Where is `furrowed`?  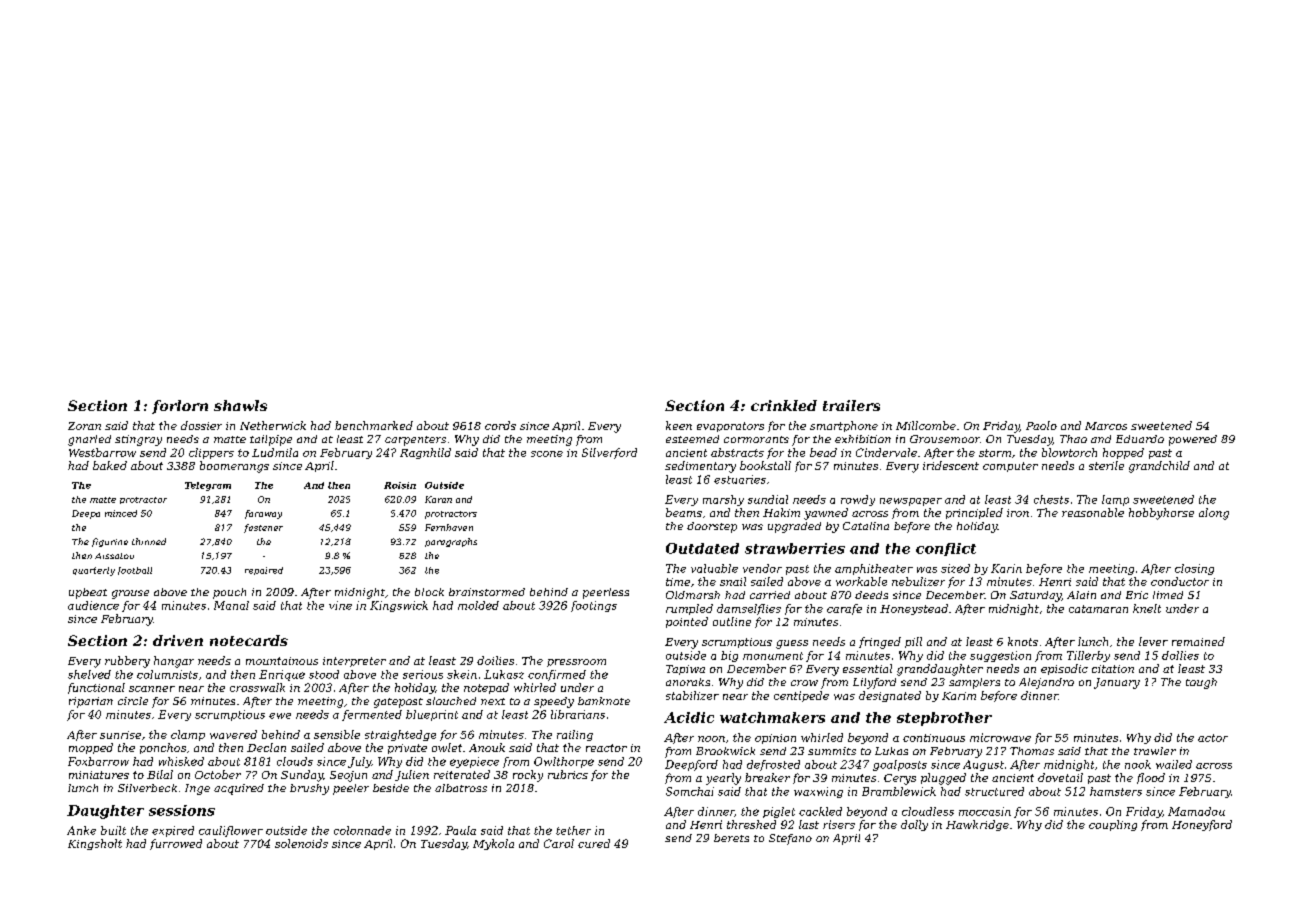 furrowed is located at coordinates (176, 844).
